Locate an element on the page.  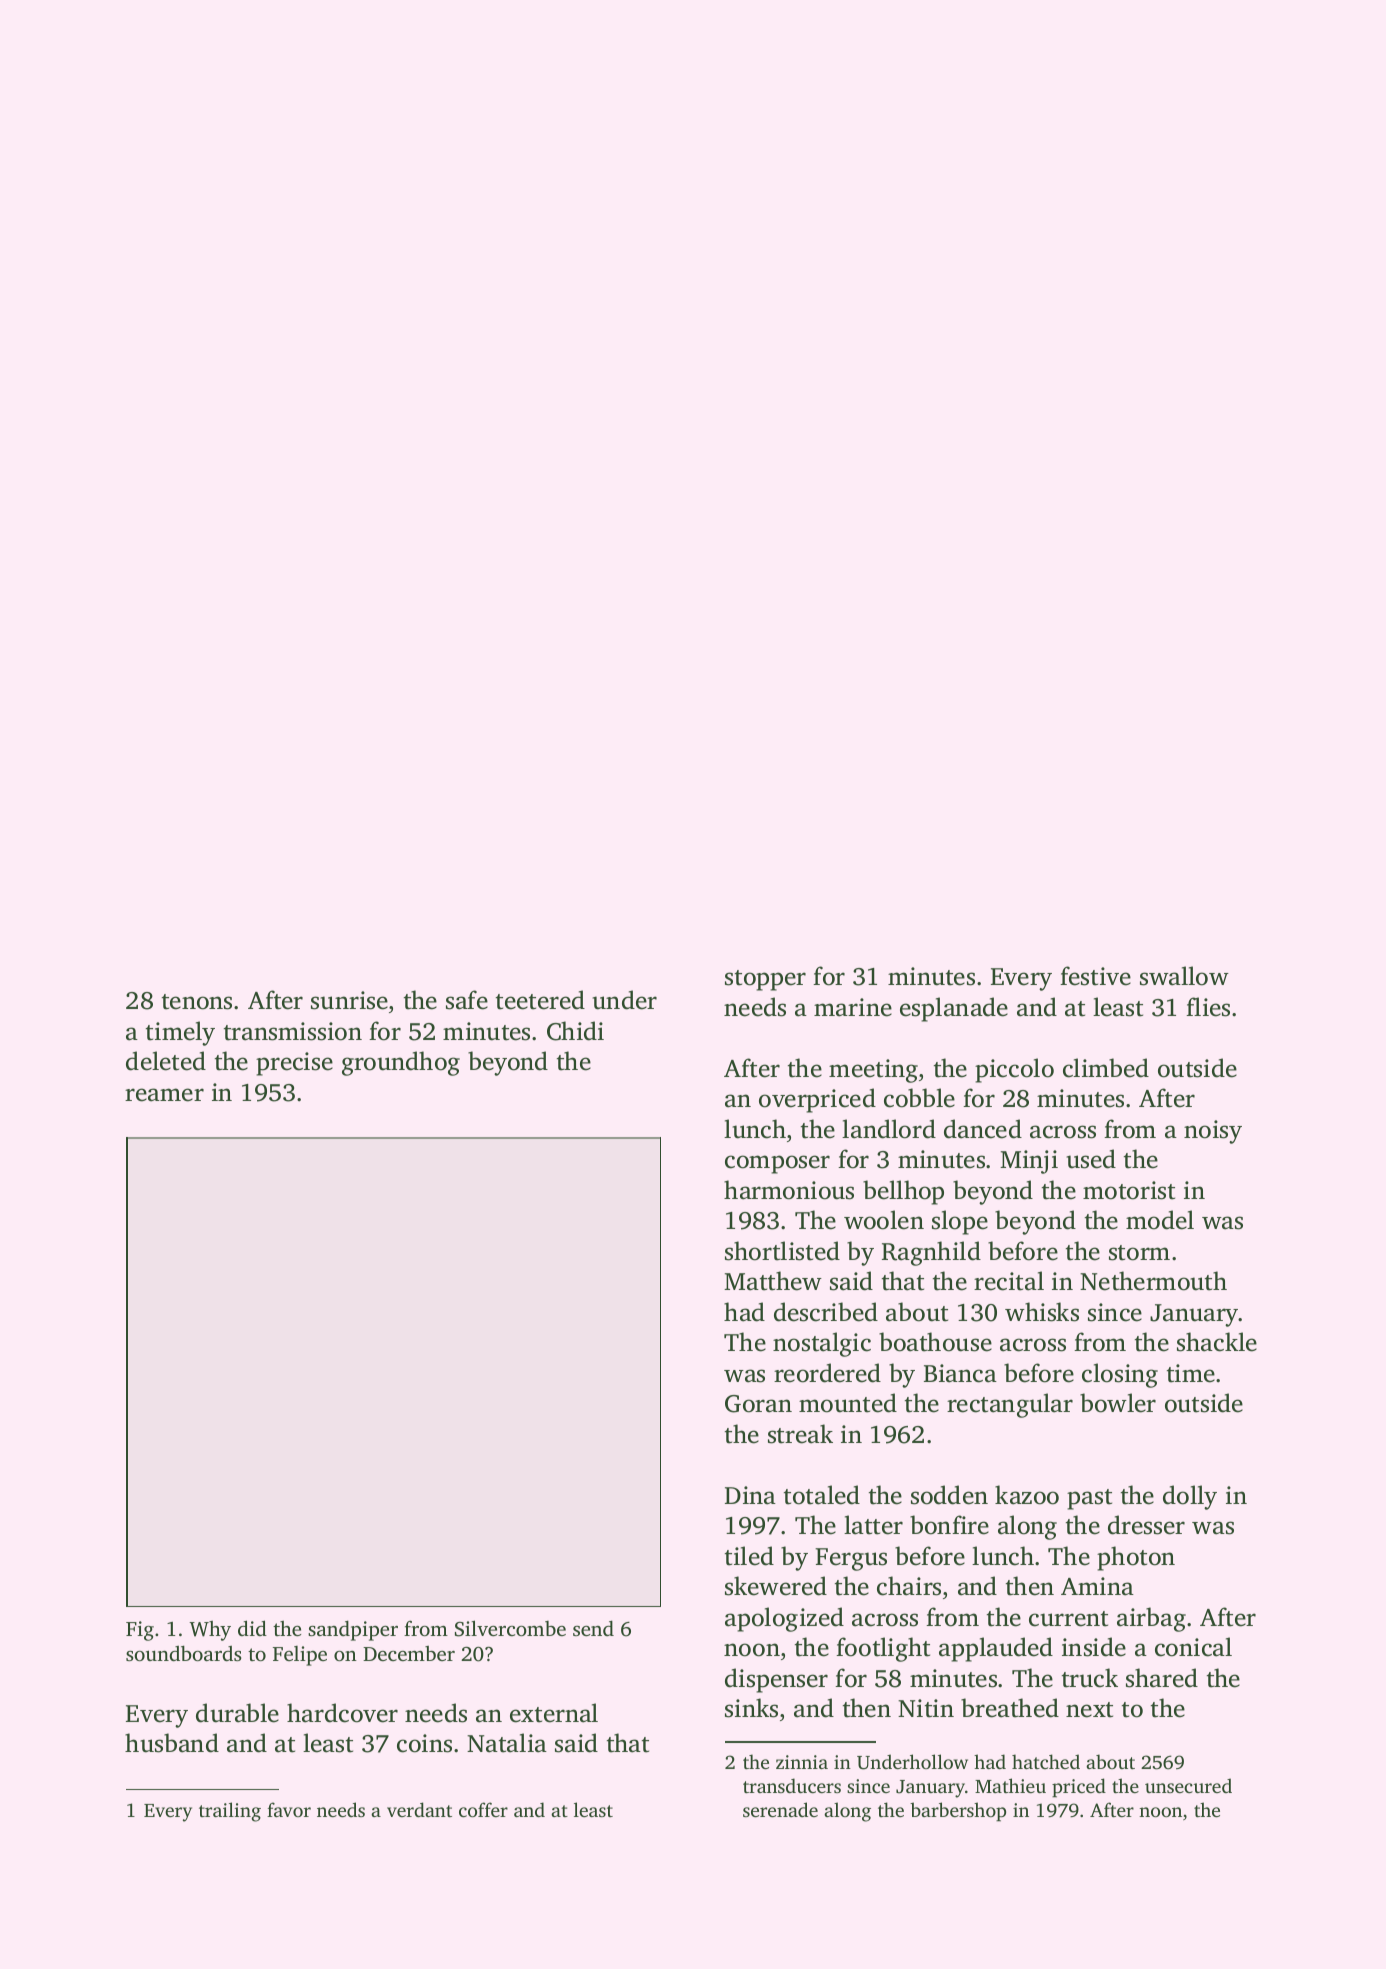
durable is located at coordinates (237, 1713).
